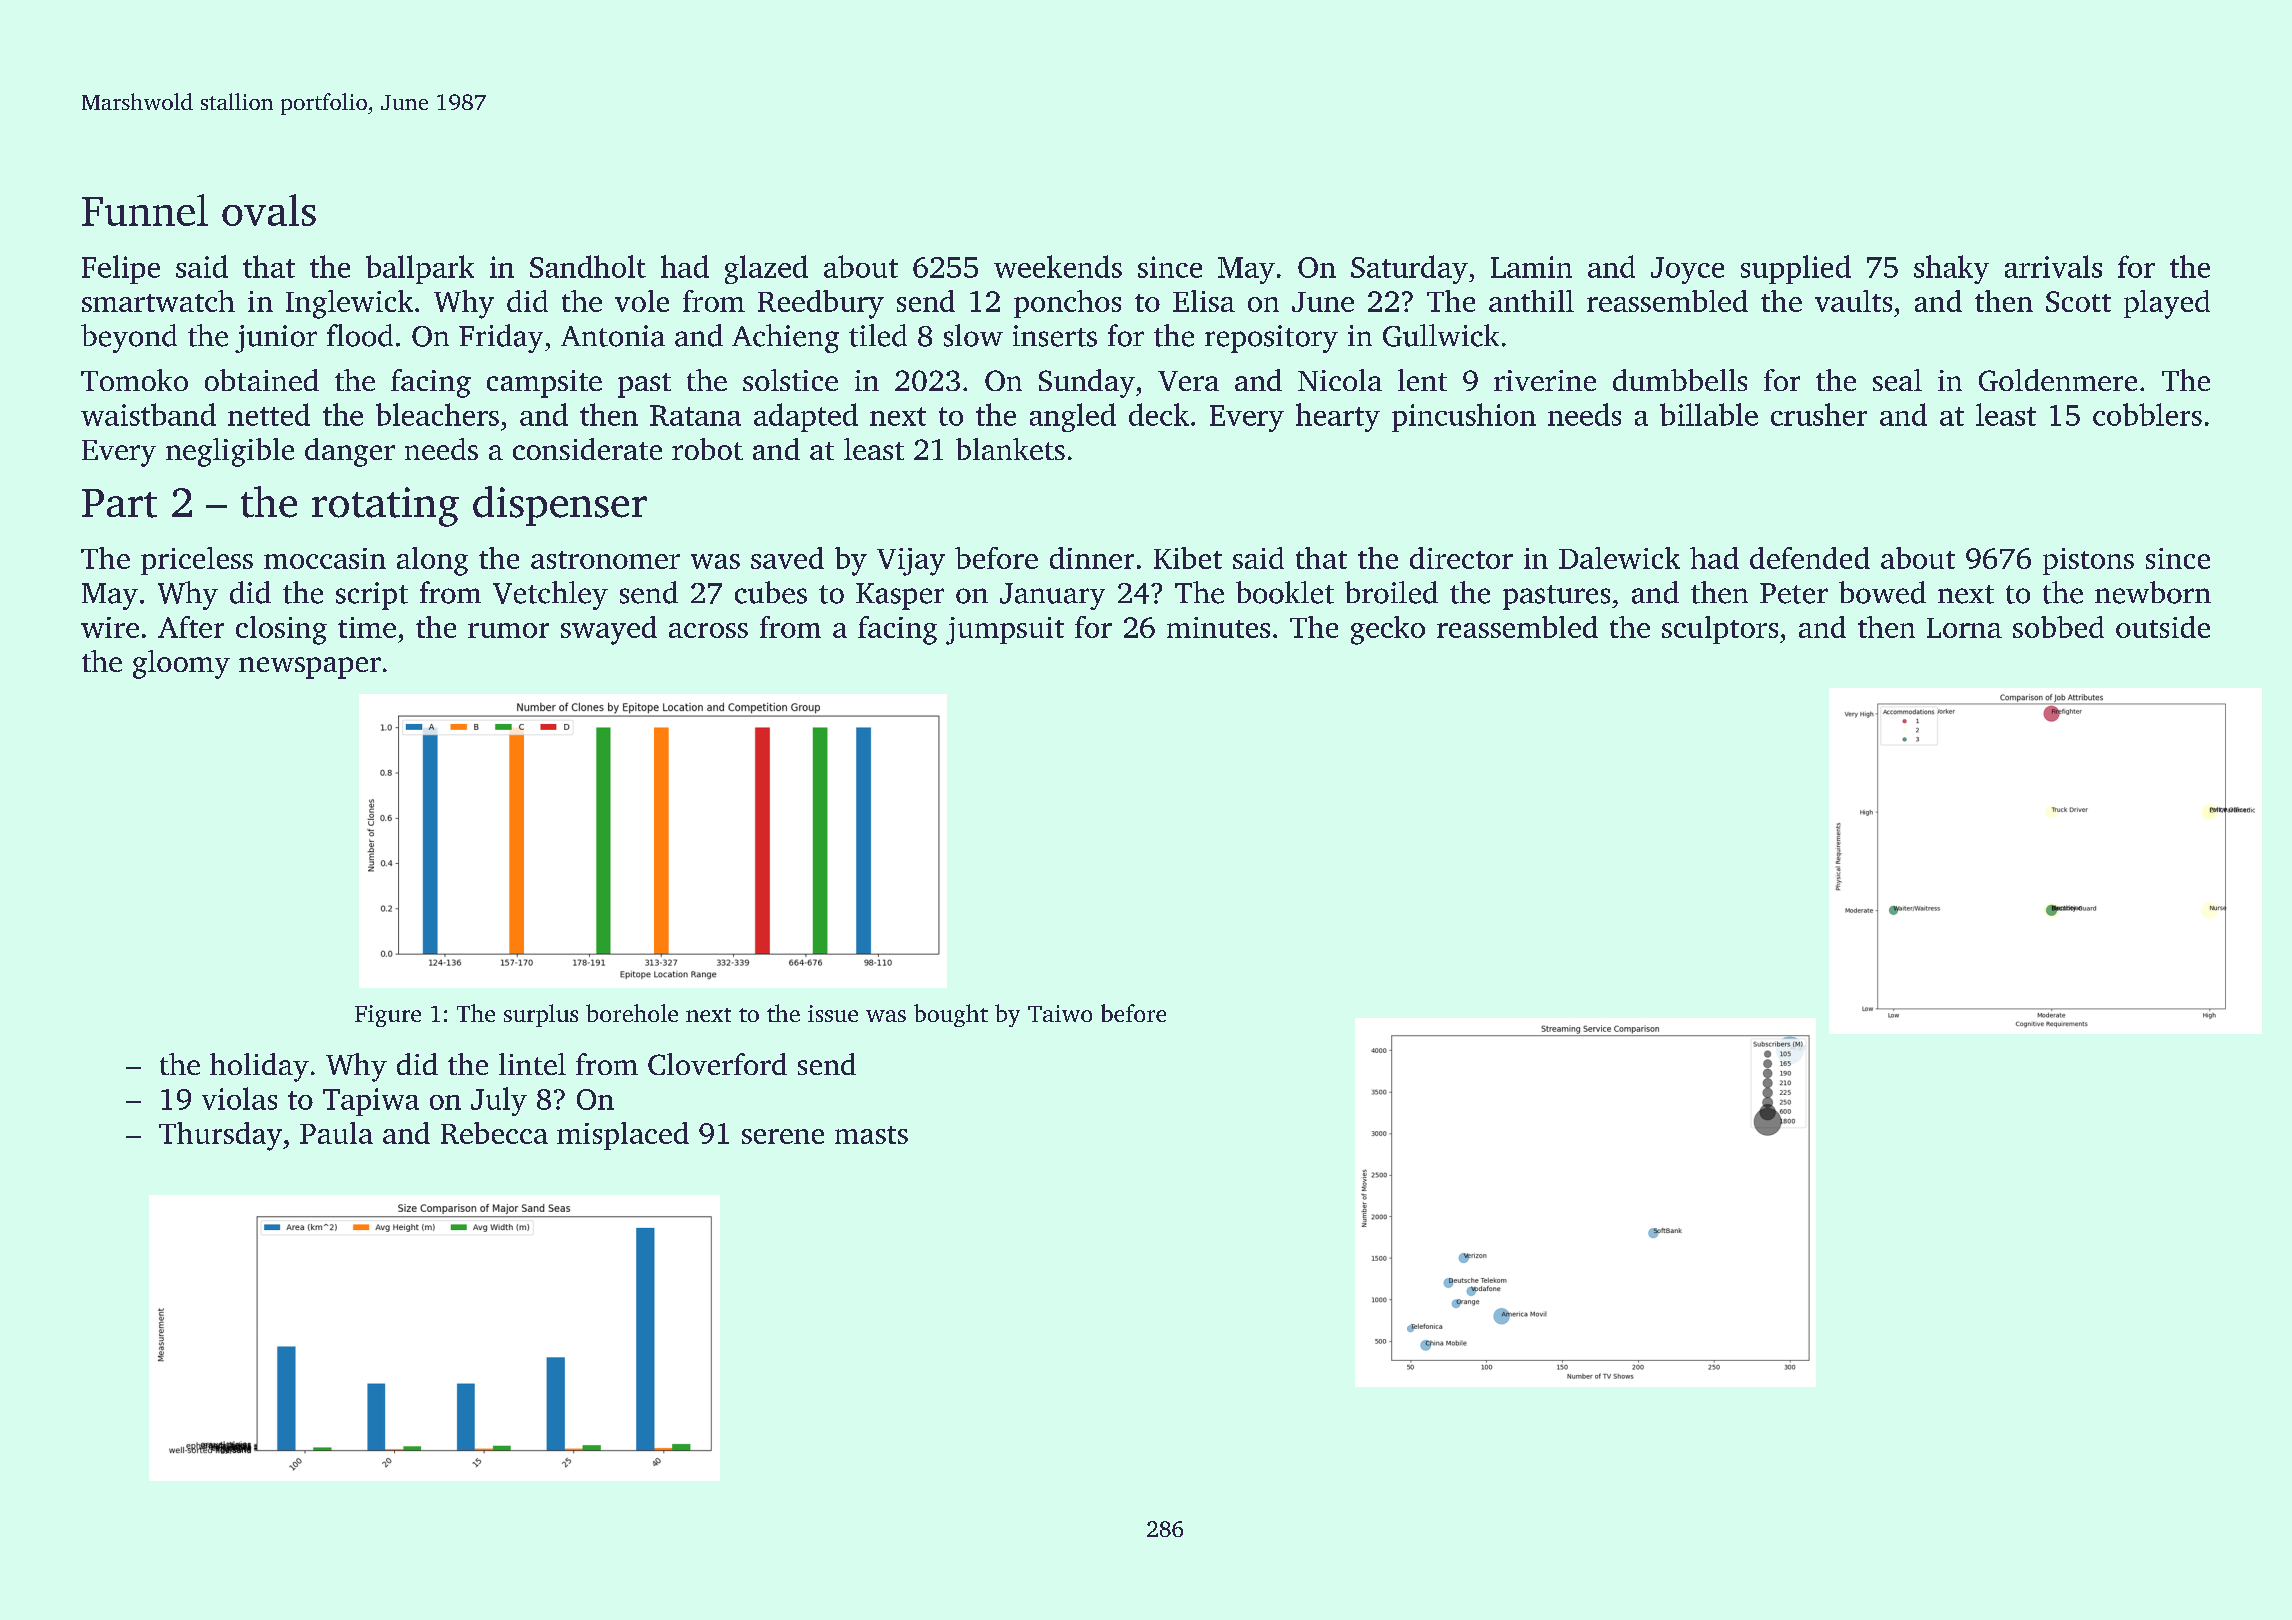 The height and width of the document is (1620, 2292). Describe the element at coordinates (269, 210) in the document. I see `ovals` at that location.
